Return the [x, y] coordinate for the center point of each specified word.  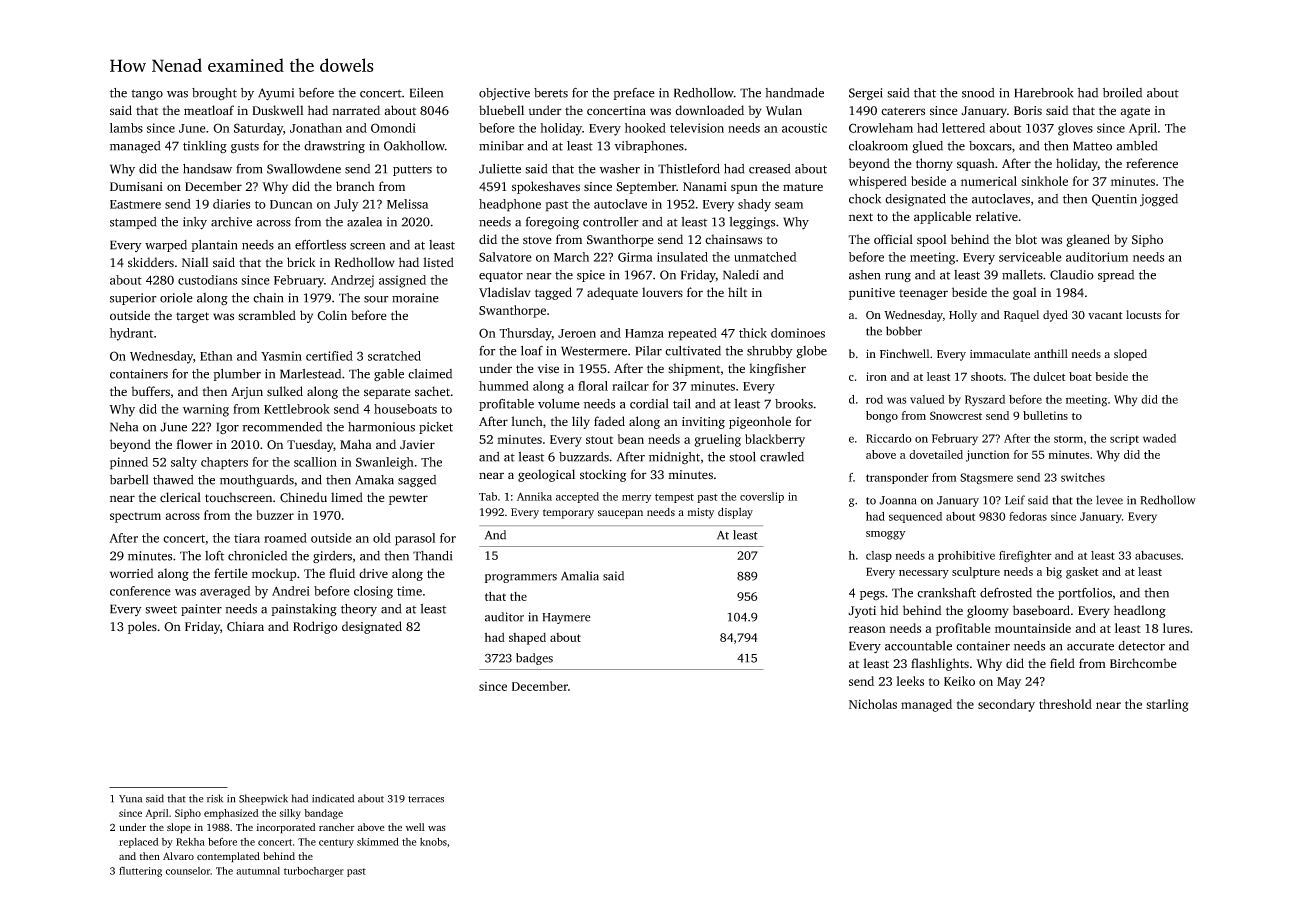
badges [534, 659]
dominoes [798, 333]
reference [1152, 163]
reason [867, 629]
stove [537, 240]
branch [355, 186]
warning [206, 410]
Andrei [291, 591]
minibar [501, 146]
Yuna [130, 799]
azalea [364, 222]
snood [978, 93]
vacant [1105, 315]
